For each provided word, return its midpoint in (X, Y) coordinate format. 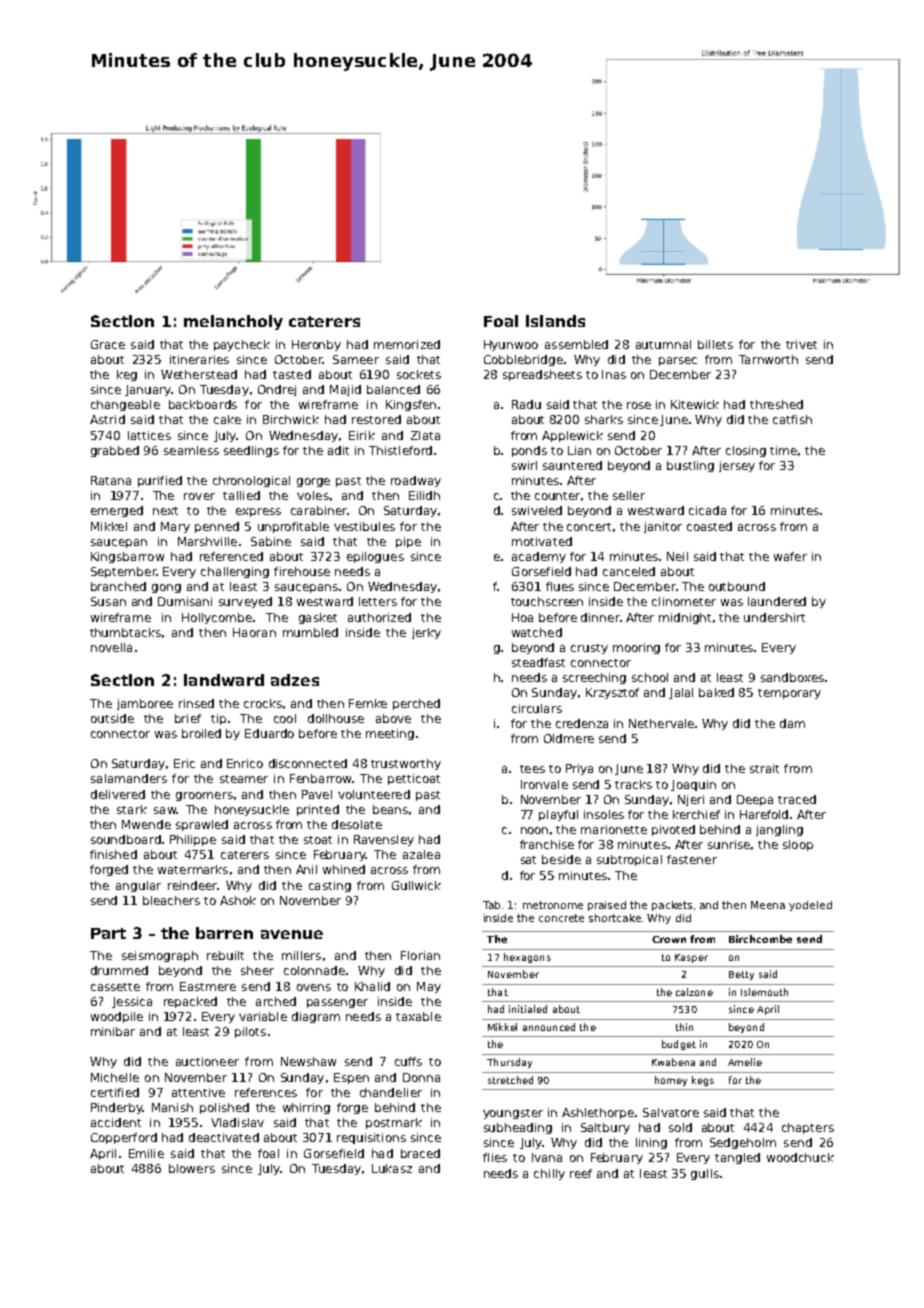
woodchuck (800, 1157)
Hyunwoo (511, 345)
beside (561, 859)
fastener (692, 859)
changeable (125, 405)
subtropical (629, 860)
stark (132, 809)
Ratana (111, 480)
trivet (801, 344)
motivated (542, 541)
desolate (357, 824)
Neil (677, 556)
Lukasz (392, 1168)
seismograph (160, 956)
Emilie (146, 1153)
